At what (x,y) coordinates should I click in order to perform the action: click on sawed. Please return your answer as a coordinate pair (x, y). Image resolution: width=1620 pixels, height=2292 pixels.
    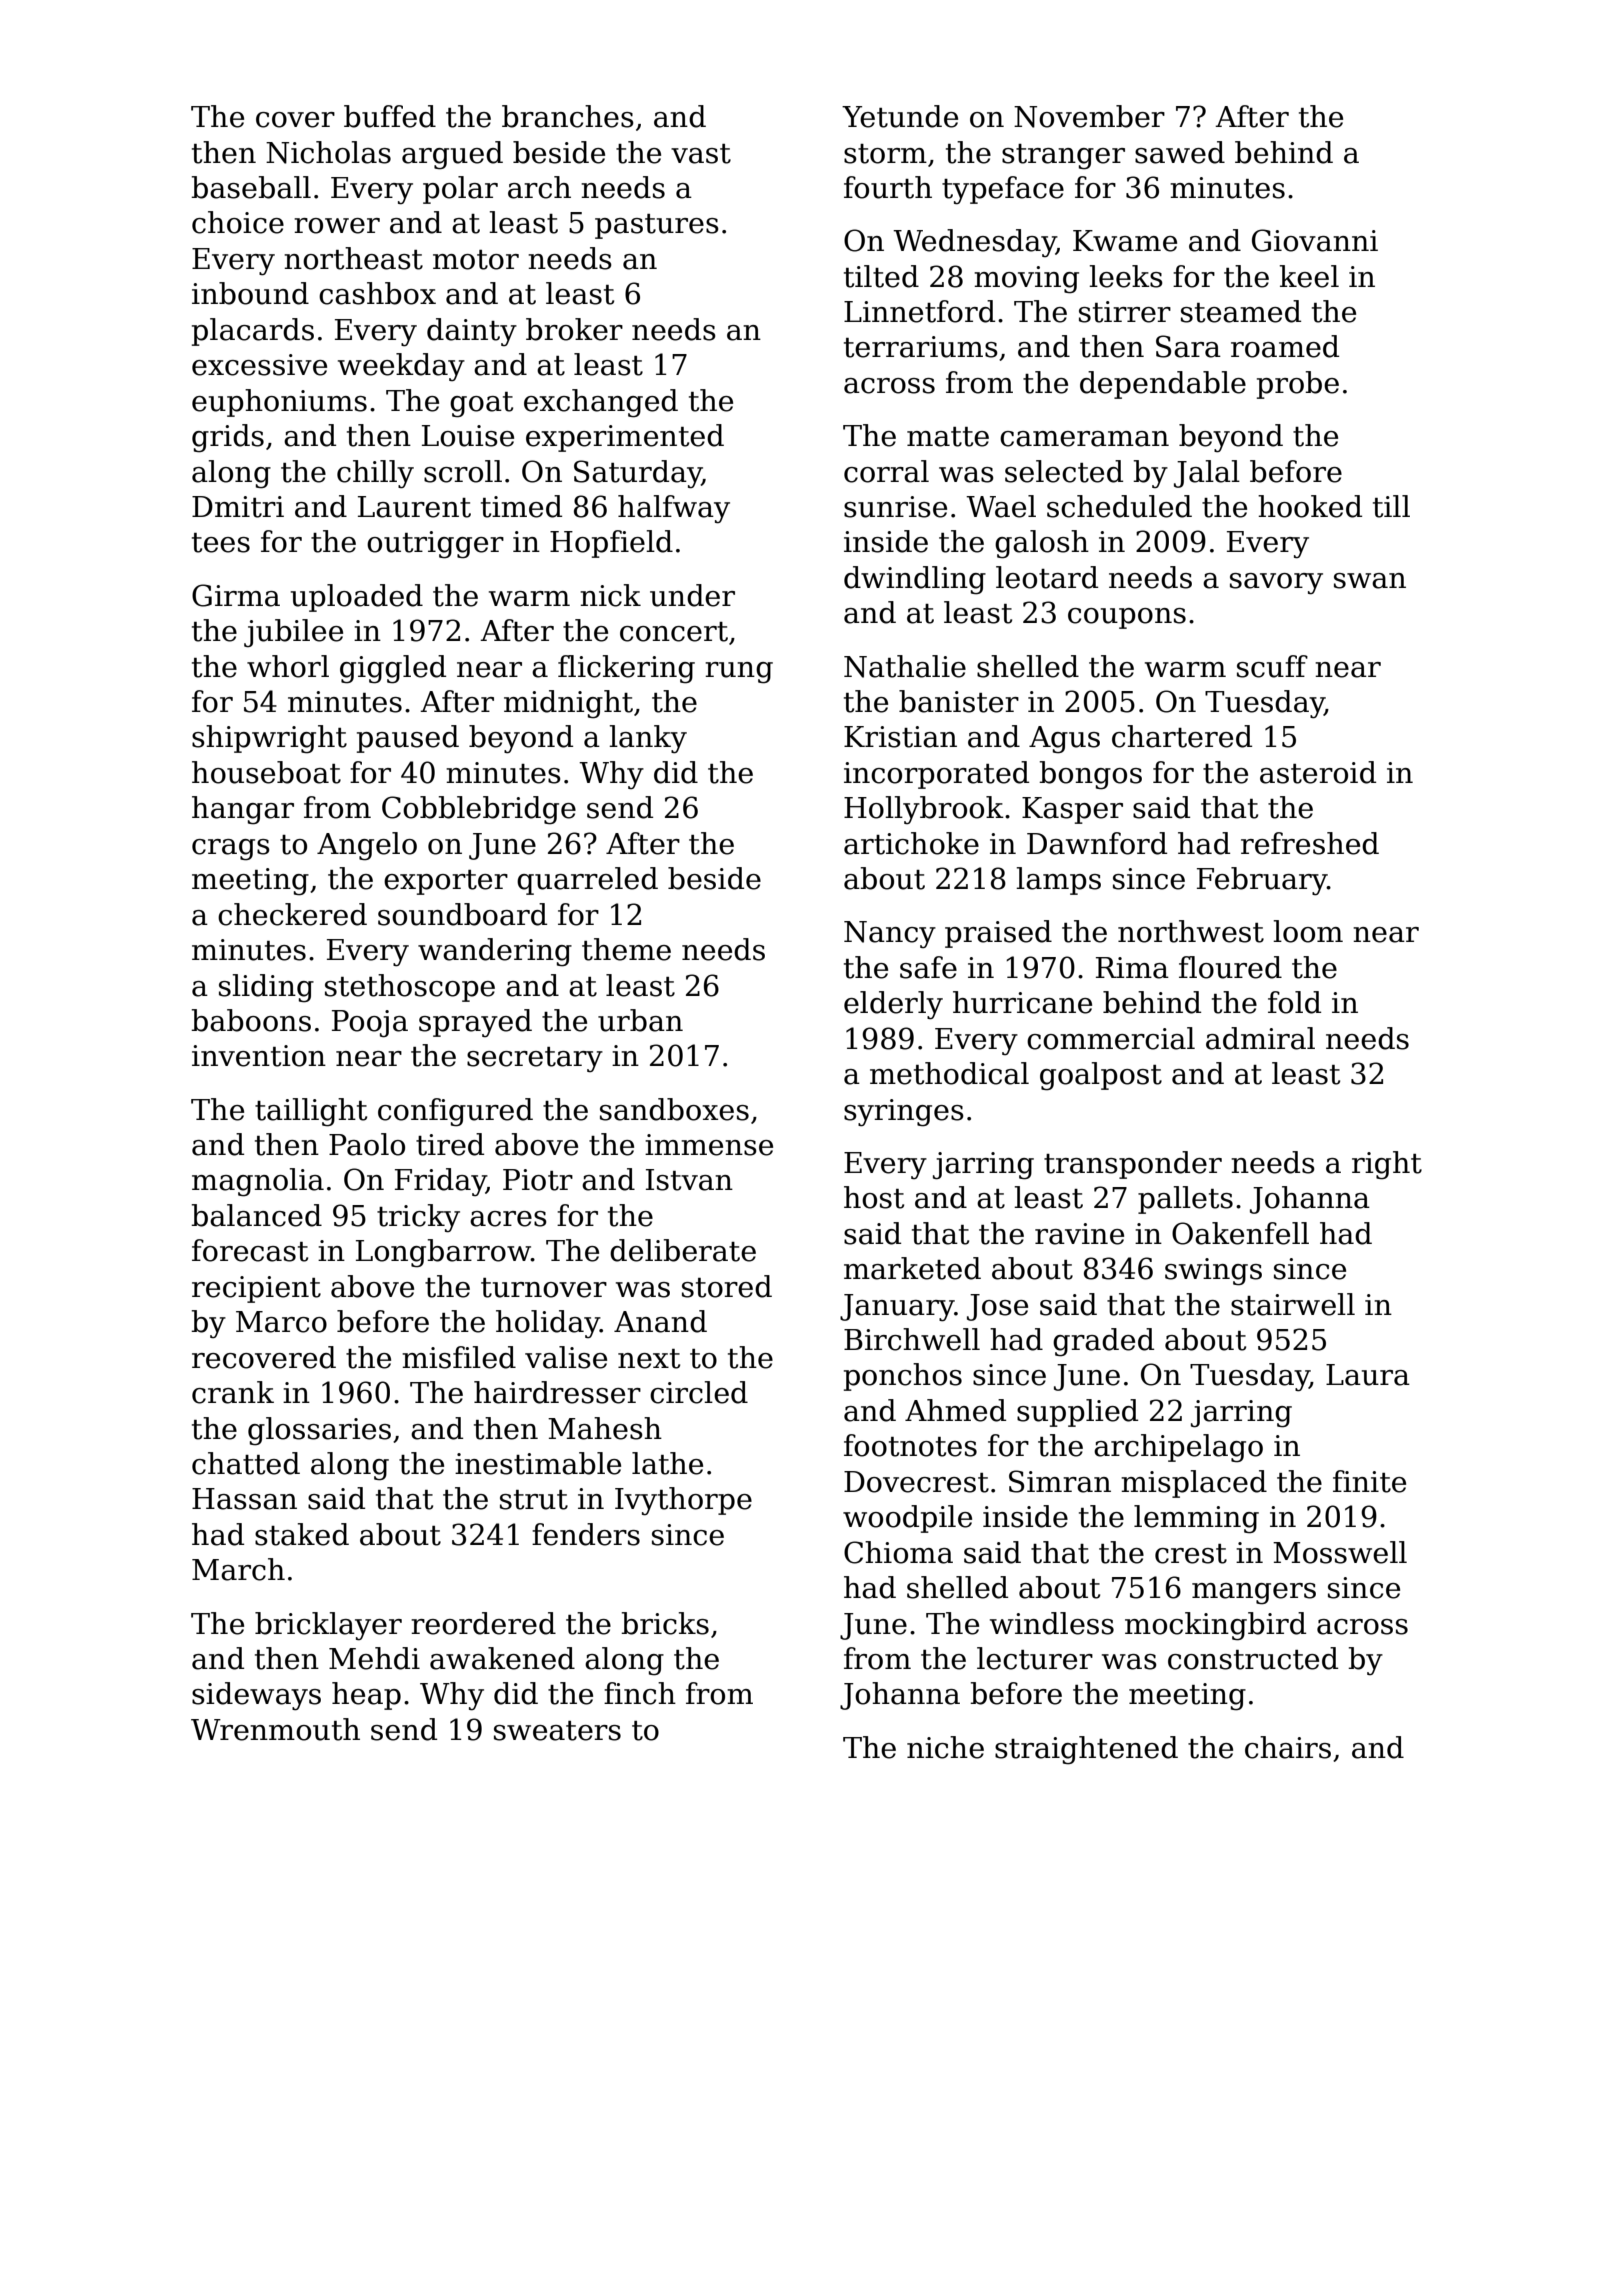
    Looking at the image, I should click on (1180, 152).
